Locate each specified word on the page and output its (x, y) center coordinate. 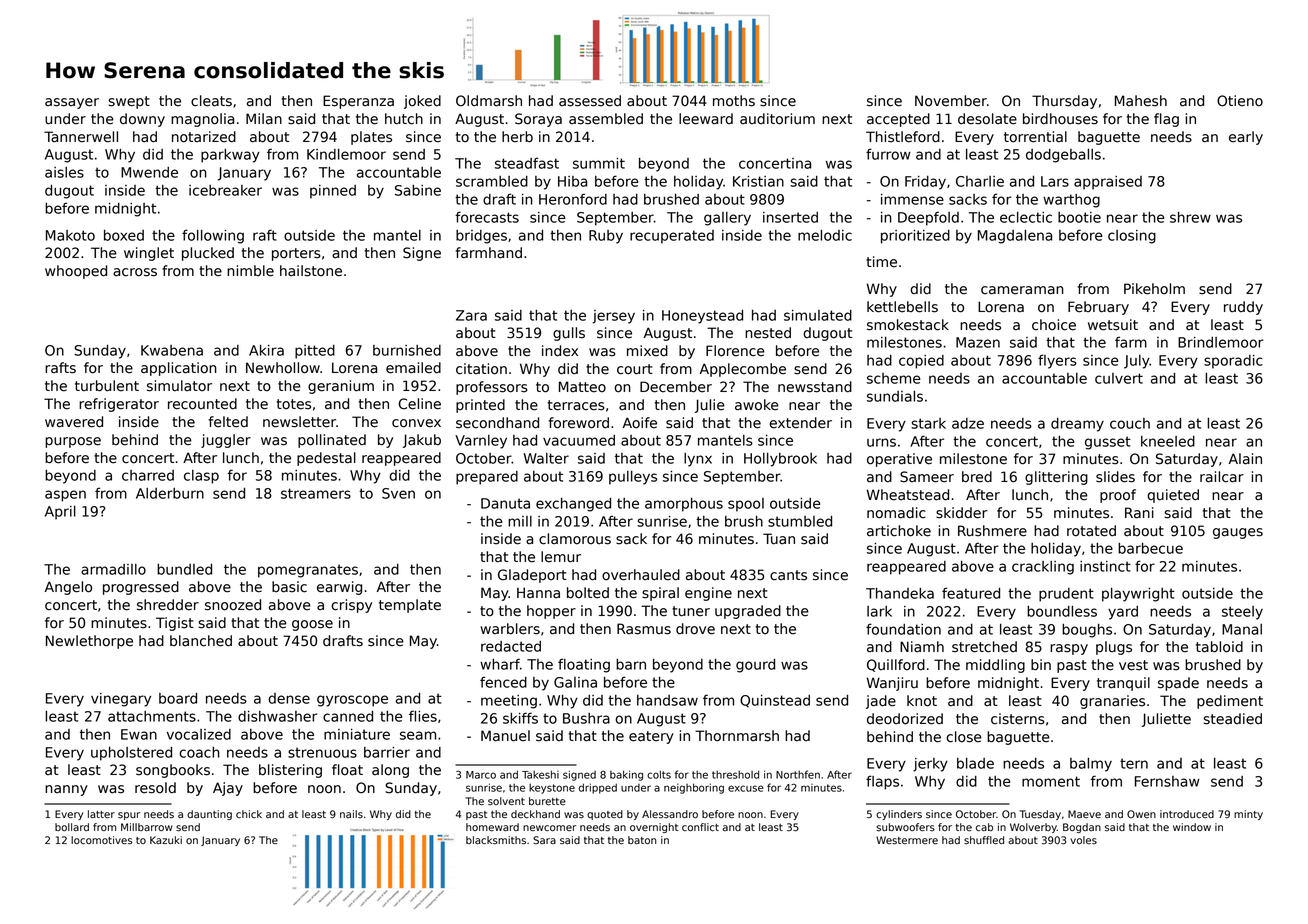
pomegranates (308, 571)
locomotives (101, 840)
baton (642, 840)
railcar (1222, 477)
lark (879, 611)
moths (734, 101)
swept (129, 102)
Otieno (1240, 101)
